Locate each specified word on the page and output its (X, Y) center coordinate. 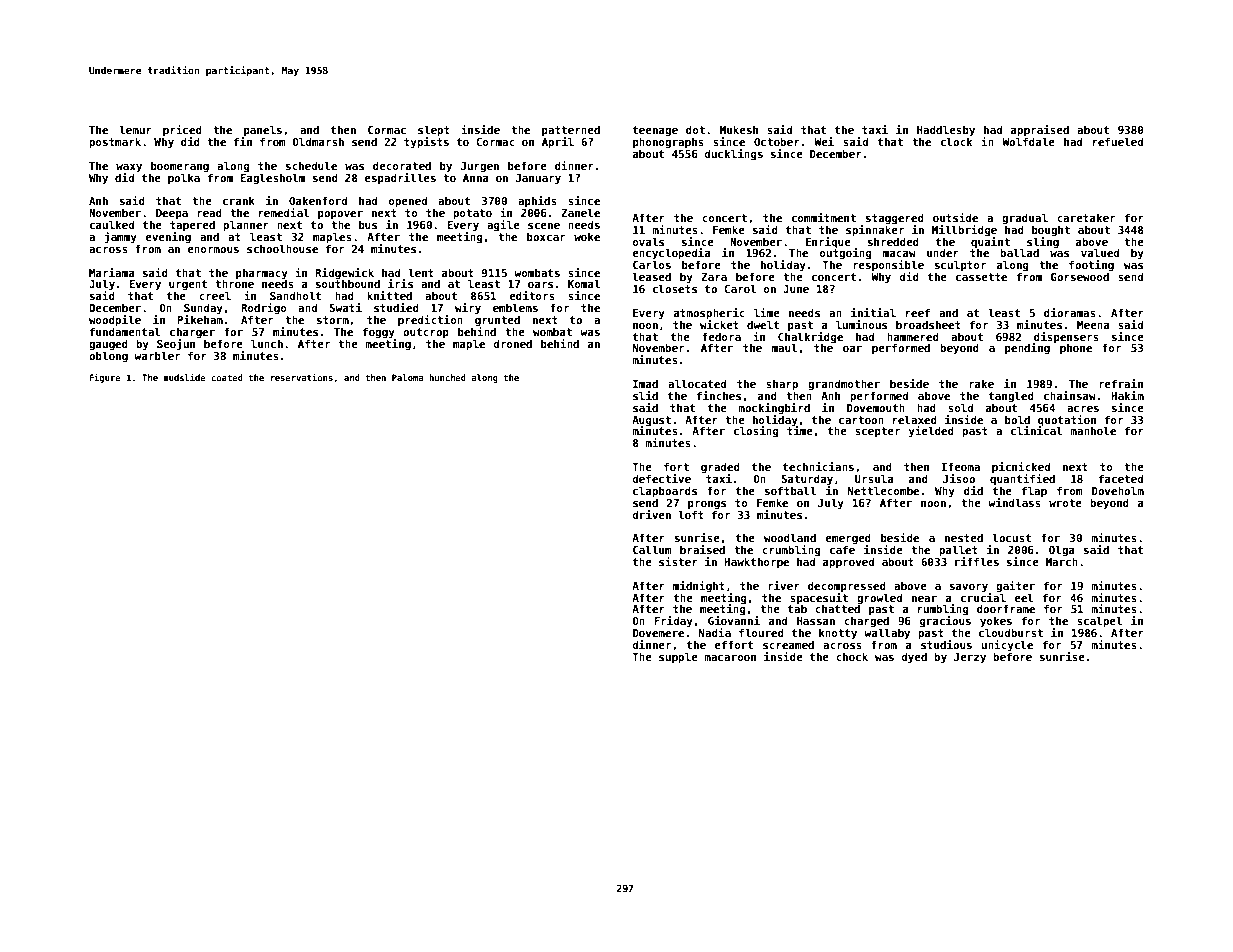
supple (678, 657)
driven (651, 514)
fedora (721, 336)
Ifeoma (961, 466)
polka (184, 178)
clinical (1037, 430)
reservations (302, 377)
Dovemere (658, 633)
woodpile (115, 320)
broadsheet (928, 324)
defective (661, 478)
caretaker (1086, 217)
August (651, 421)
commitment (824, 217)
